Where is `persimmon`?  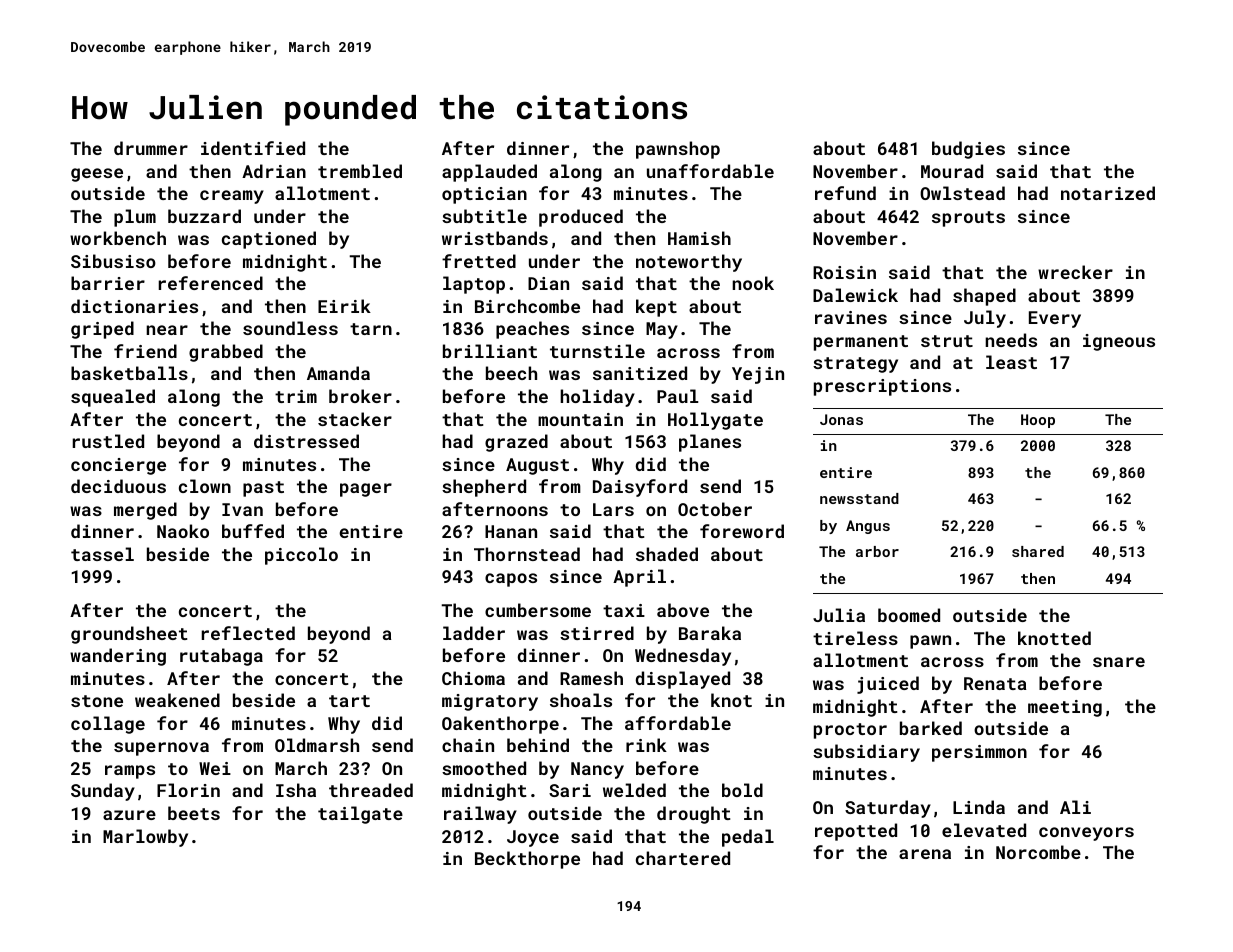 persimmon is located at coordinates (979, 753).
